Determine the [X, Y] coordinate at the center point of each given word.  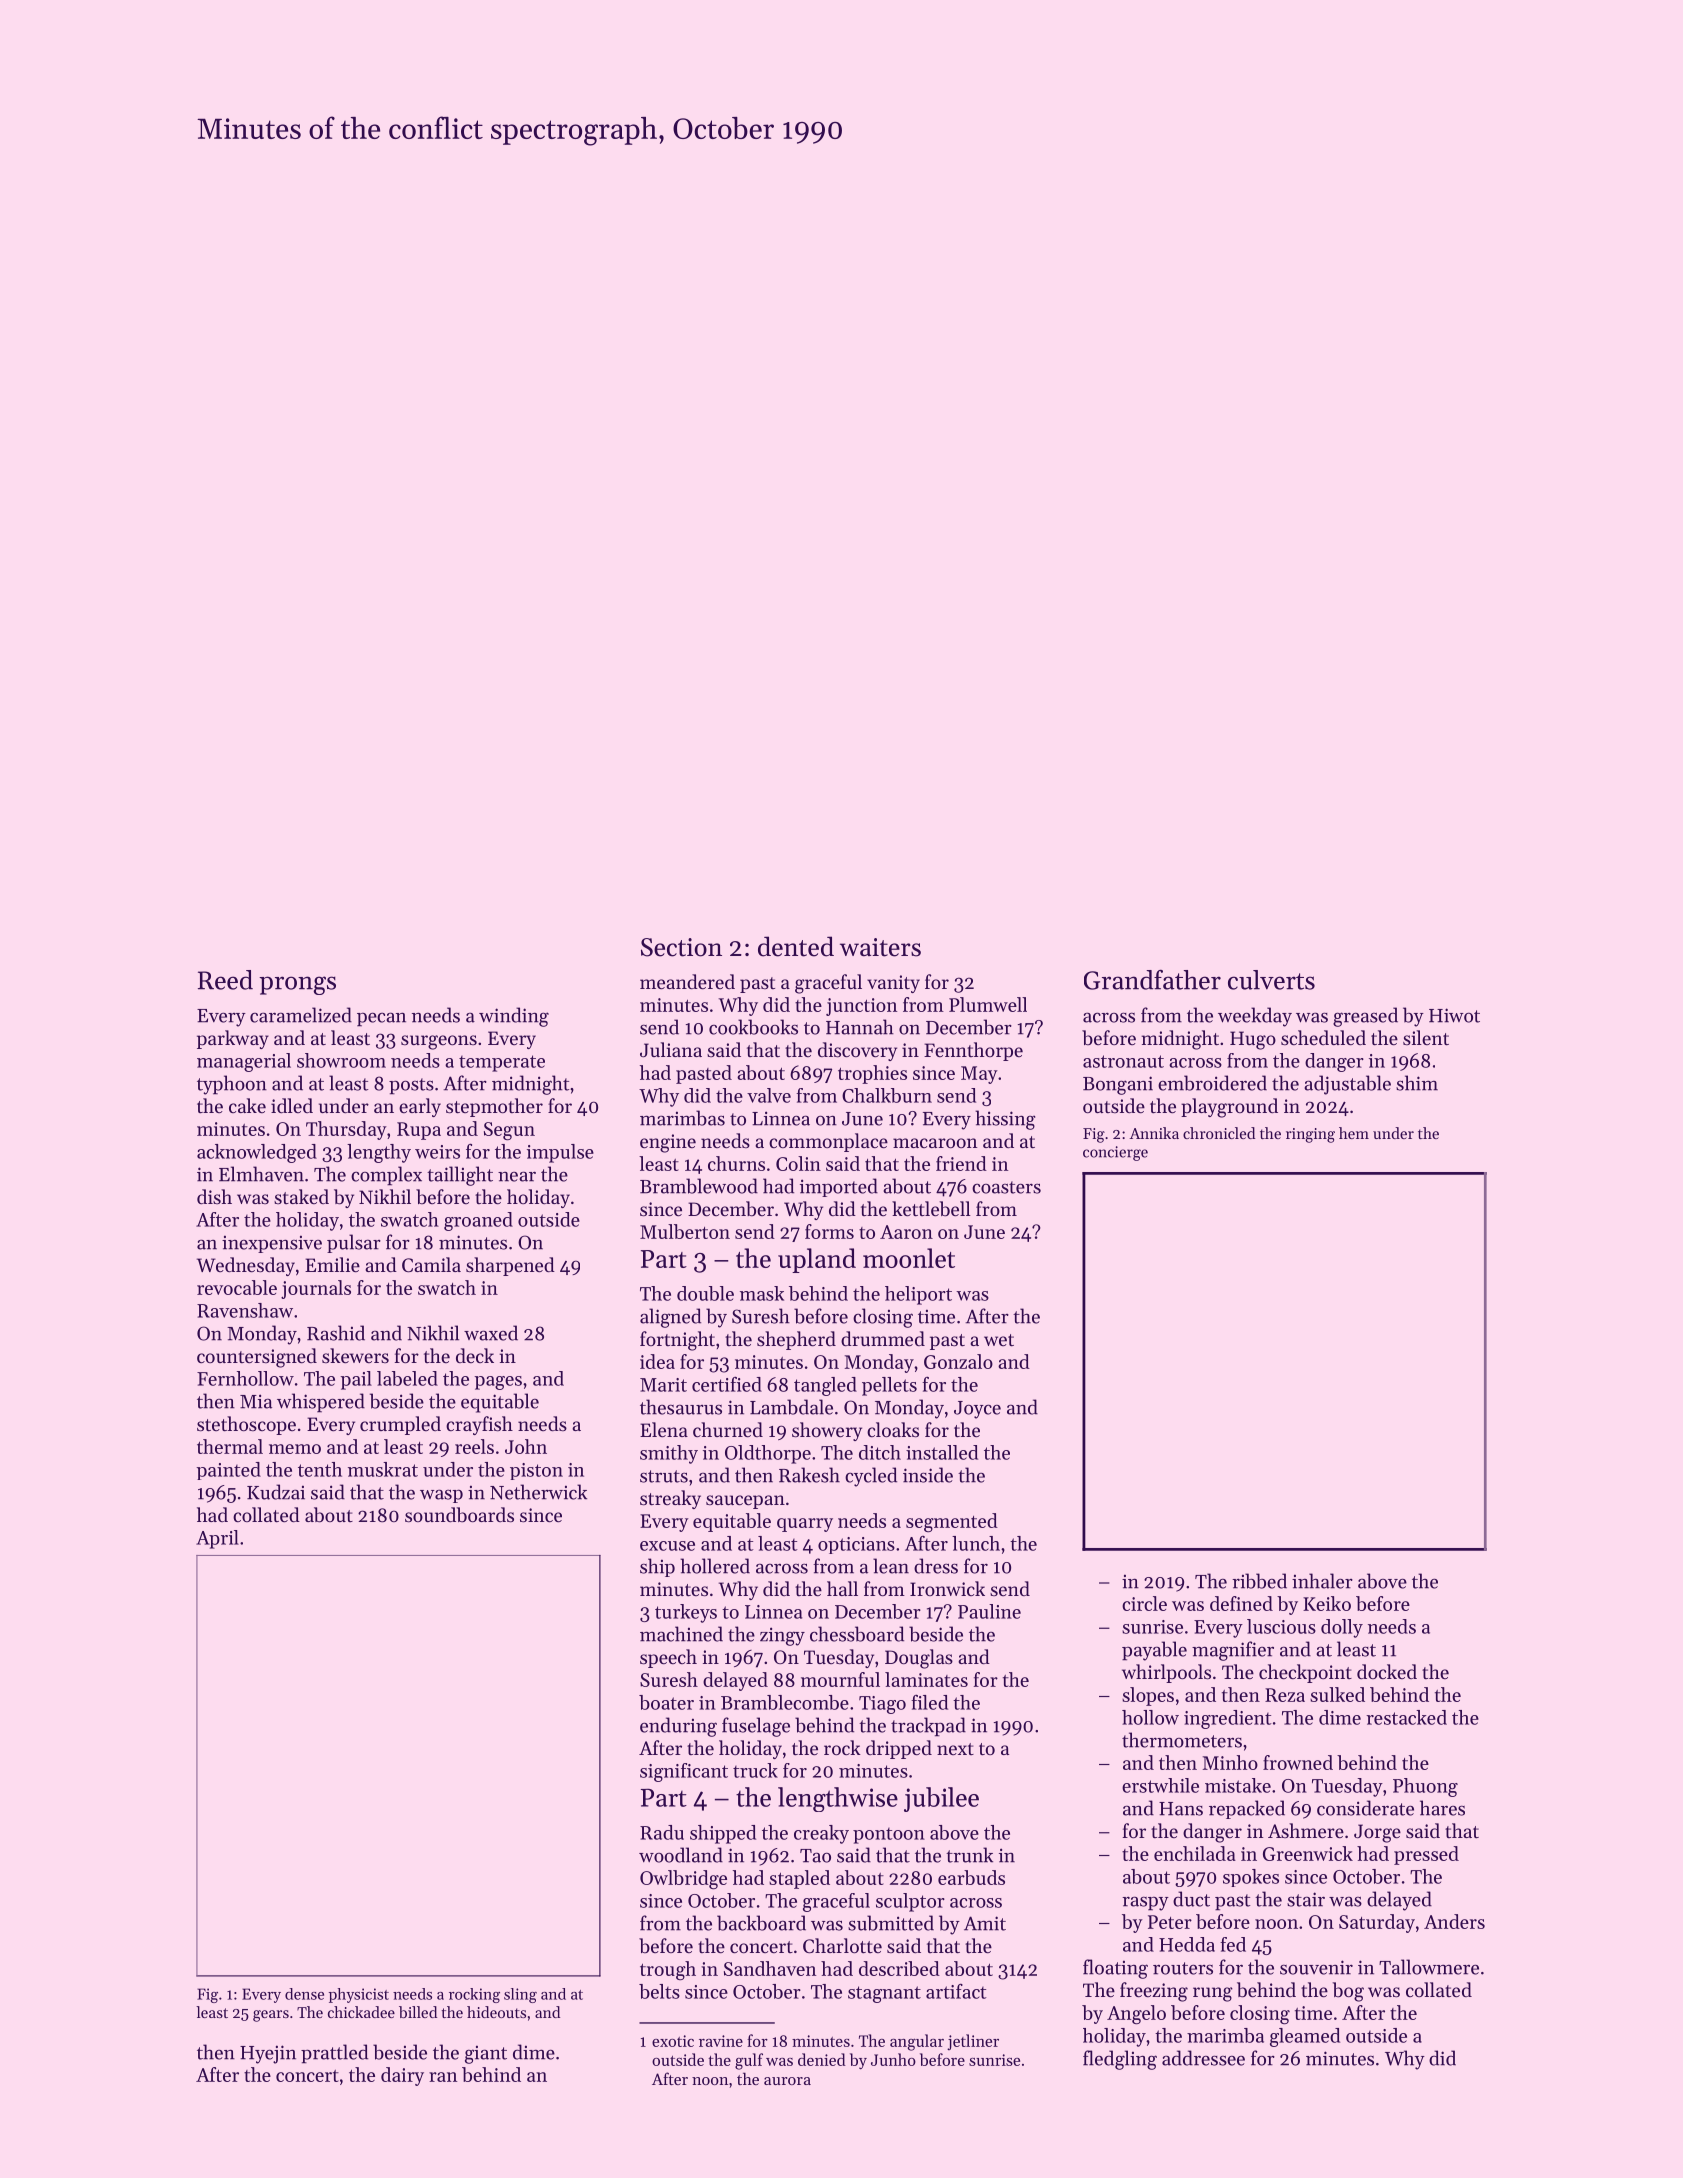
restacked [1406, 1717]
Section [681, 947]
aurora [787, 2081]
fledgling [1120, 2060]
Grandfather [1152, 980]
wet [999, 1340]
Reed [225, 980]
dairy [402, 2076]
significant [684, 1772]
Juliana [671, 1049]
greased [1365, 1017]
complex [386, 1176]
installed [942, 1452]
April [217, 1539]
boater [666, 1702]
